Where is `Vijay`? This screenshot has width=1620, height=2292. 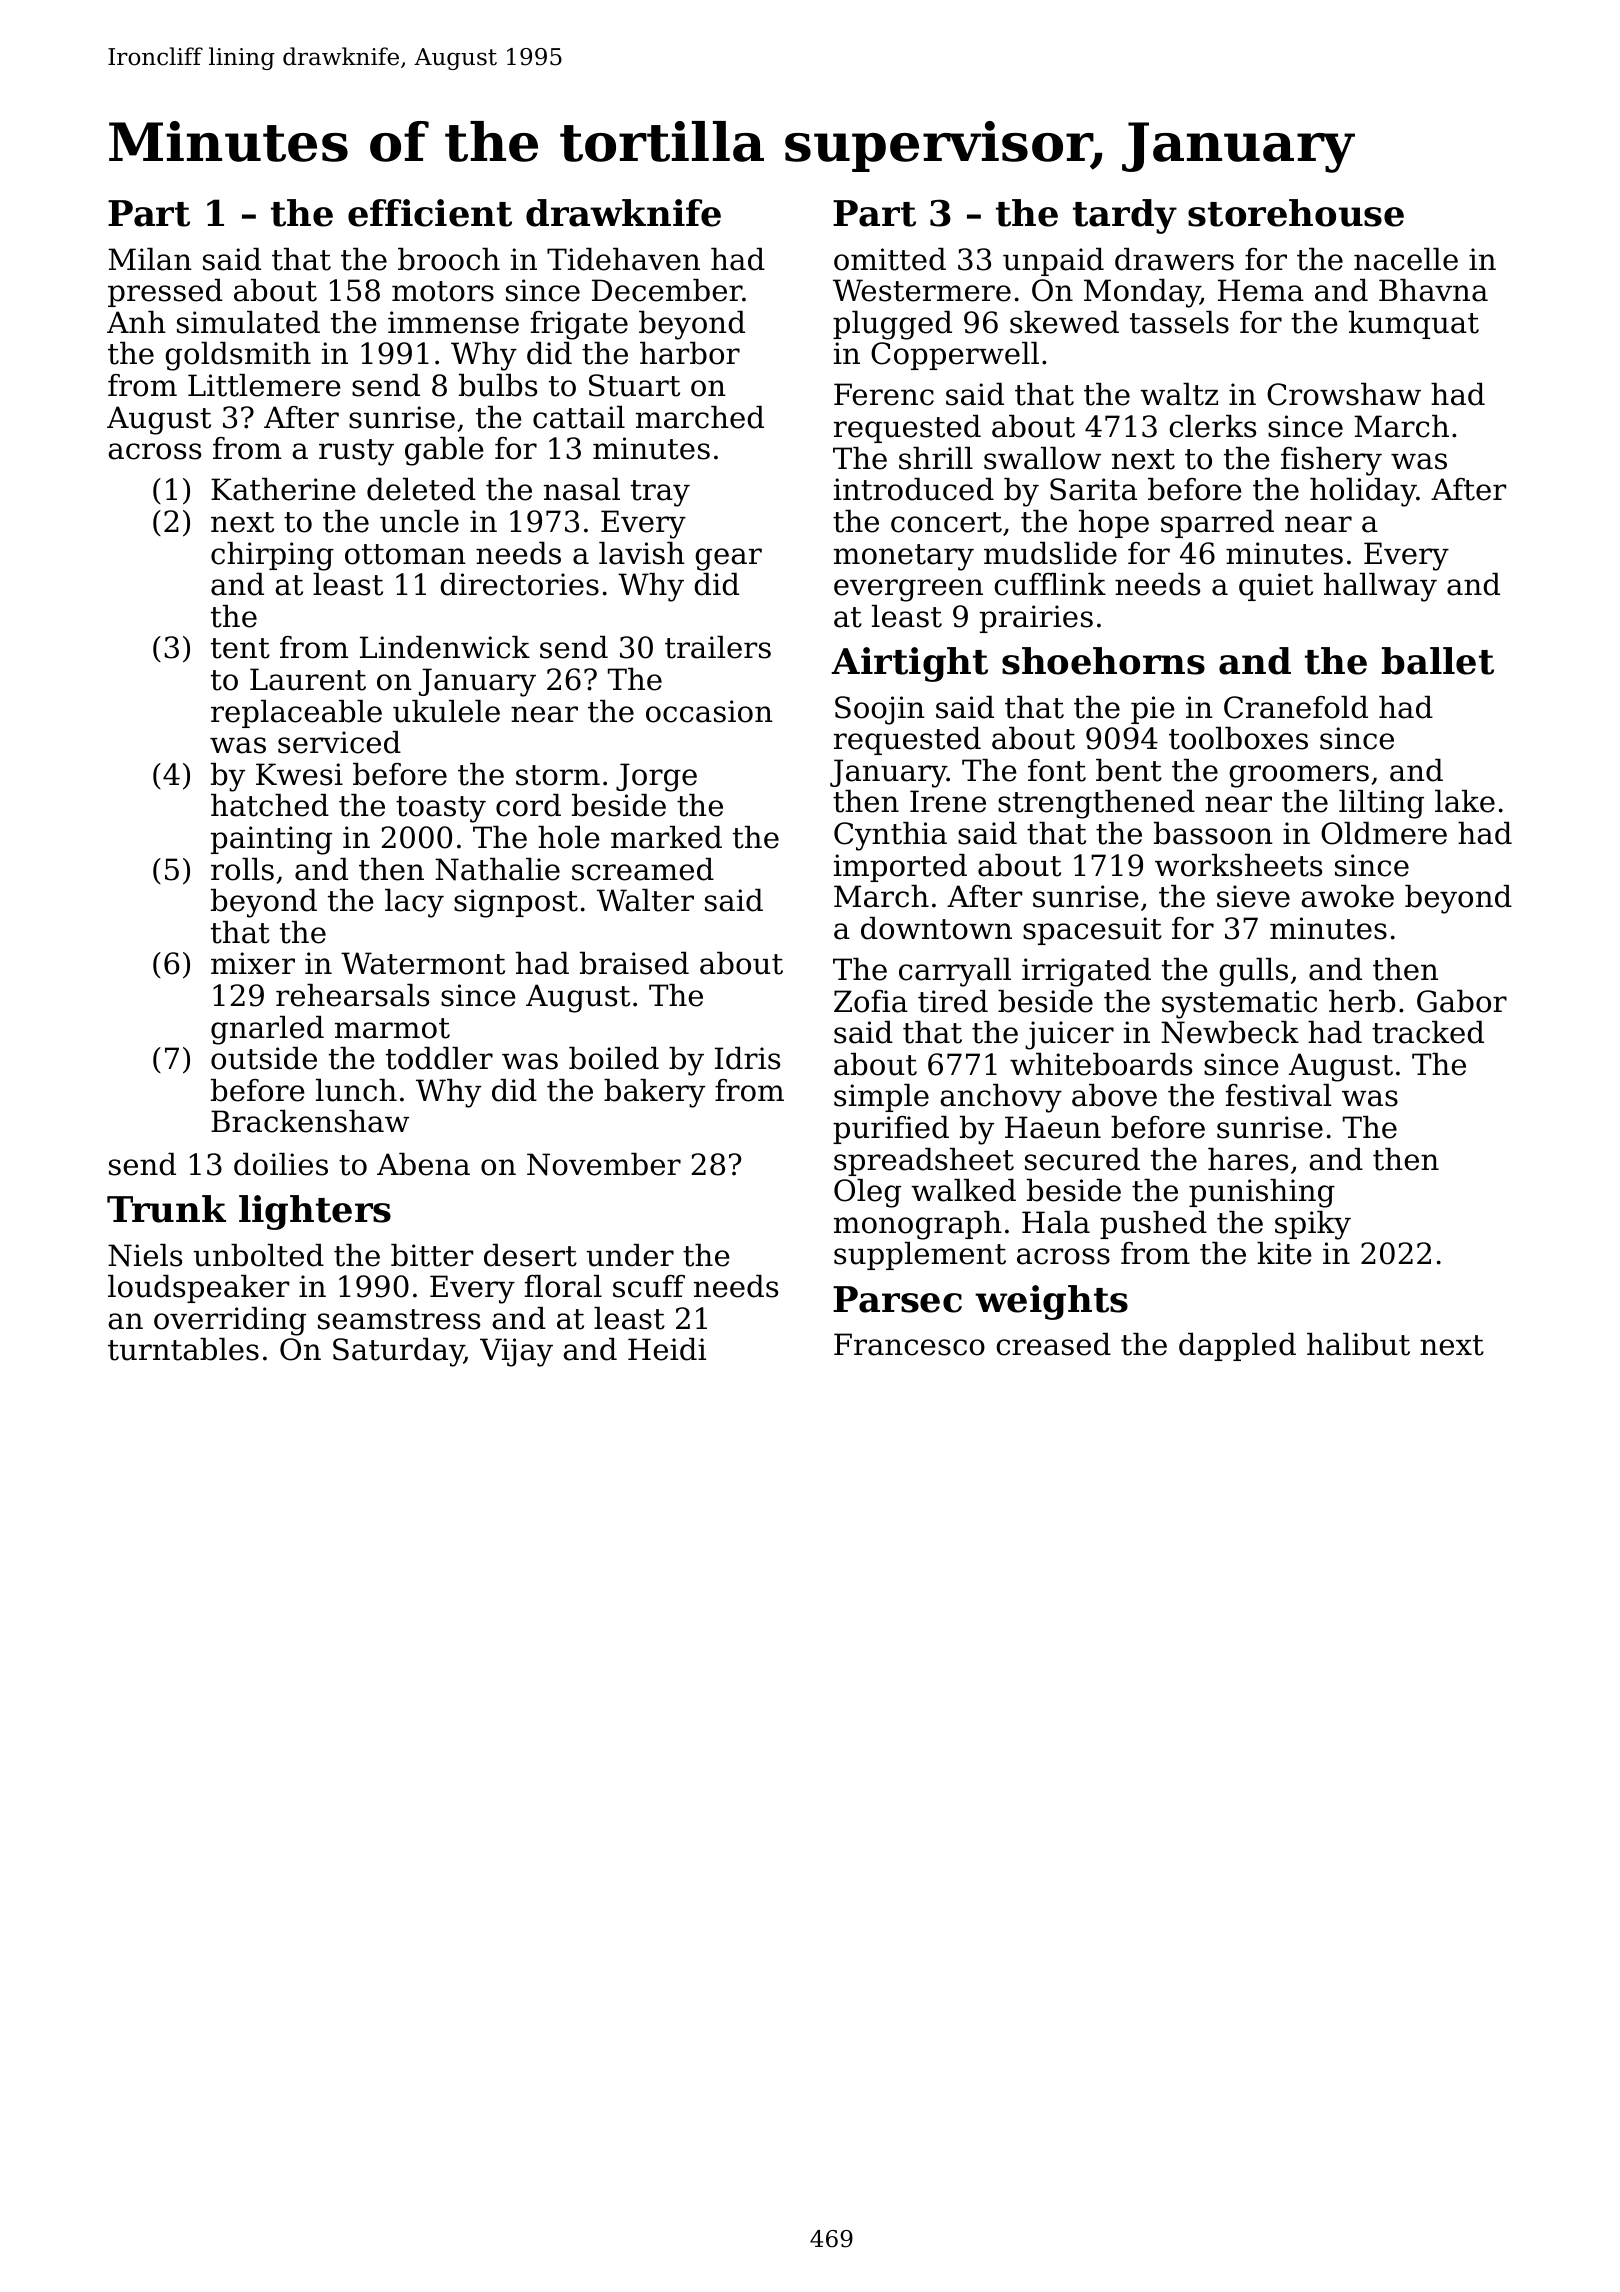
Vijay is located at coordinates (516, 1352).
